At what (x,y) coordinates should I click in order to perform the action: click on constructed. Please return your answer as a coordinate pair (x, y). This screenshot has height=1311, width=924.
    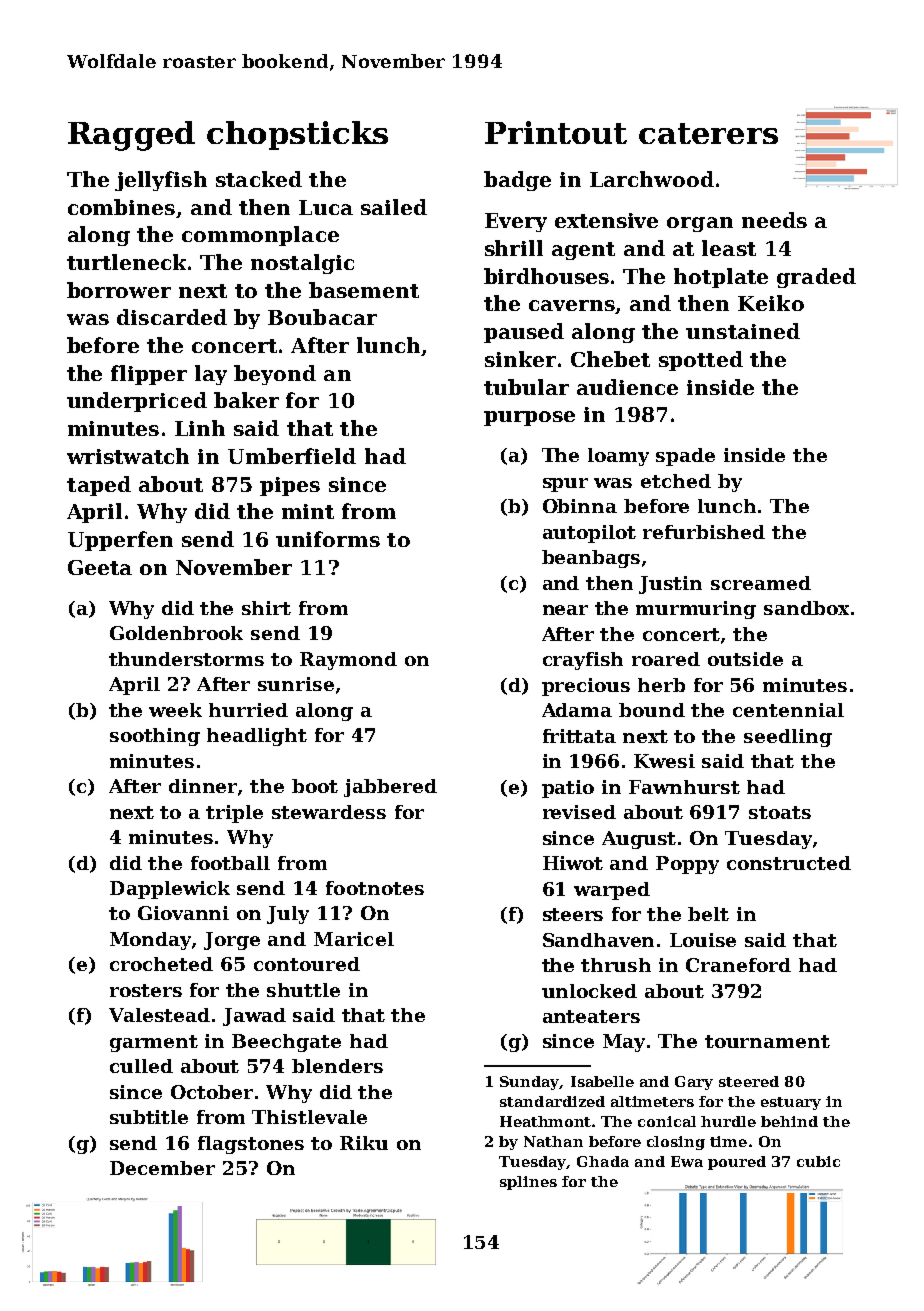
    Looking at the image, I should click on (789, 863).
